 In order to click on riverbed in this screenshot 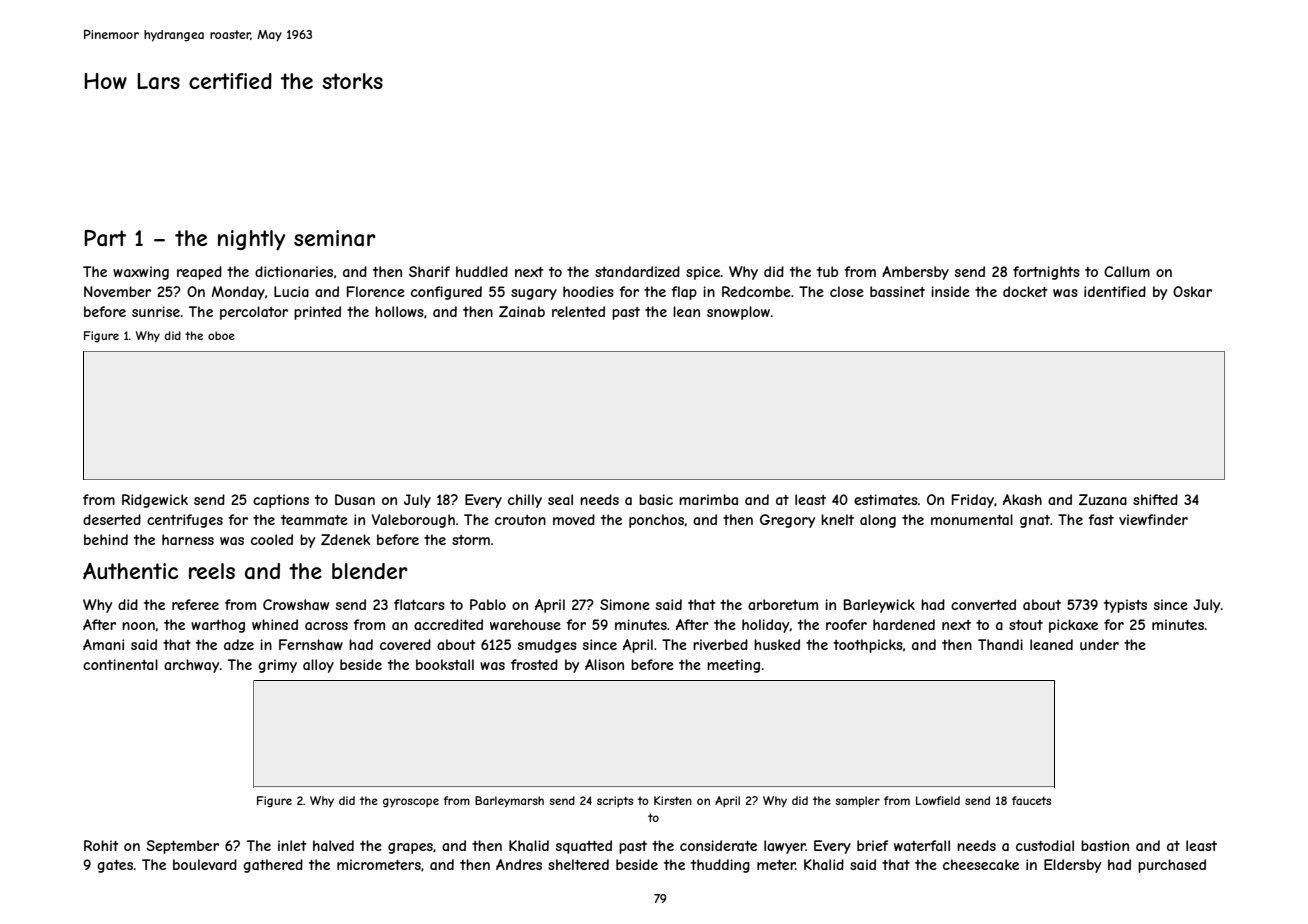, I will do `click(720, 644)`.
